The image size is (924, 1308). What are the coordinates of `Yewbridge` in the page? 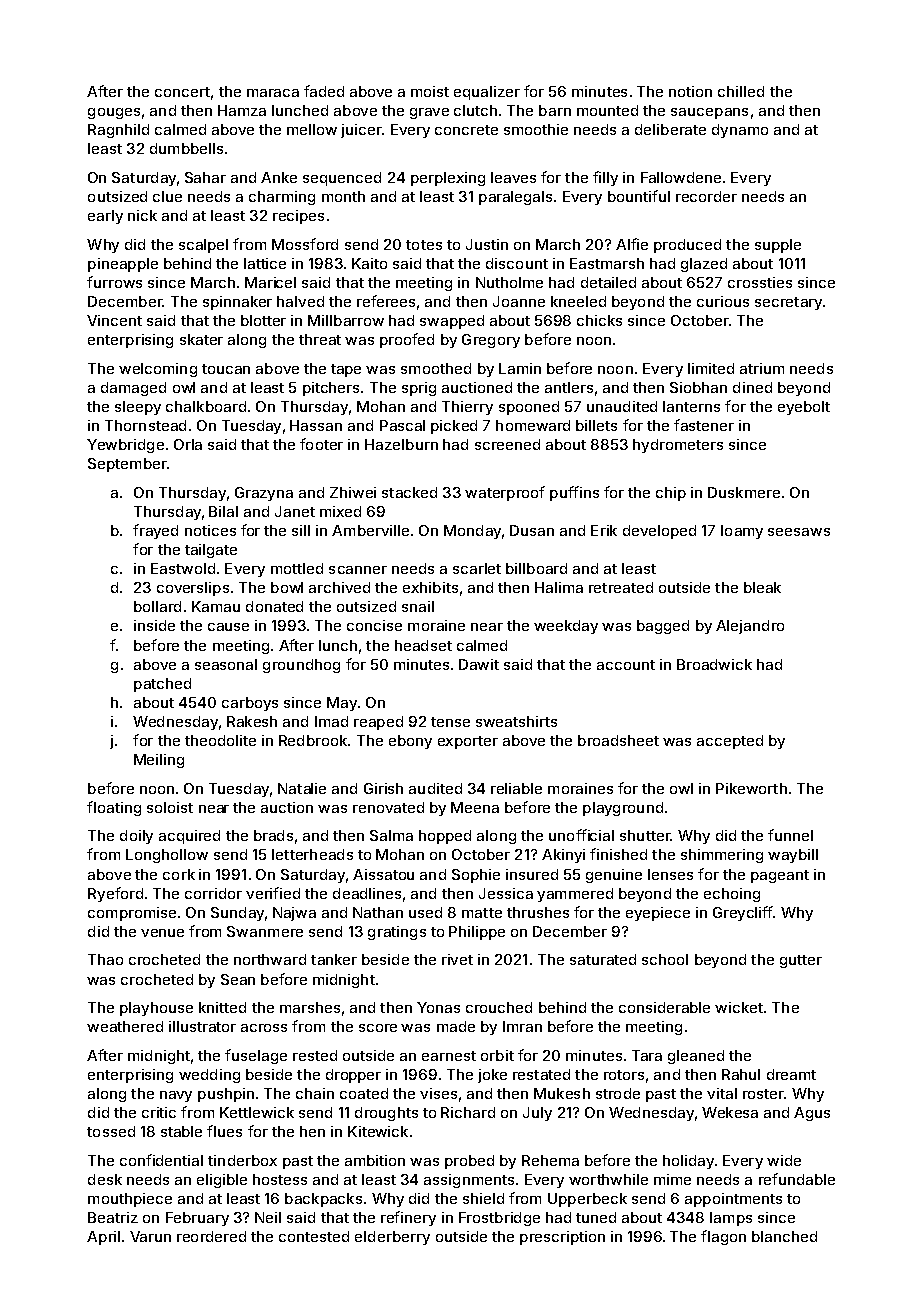 It's located at (125, 446).
